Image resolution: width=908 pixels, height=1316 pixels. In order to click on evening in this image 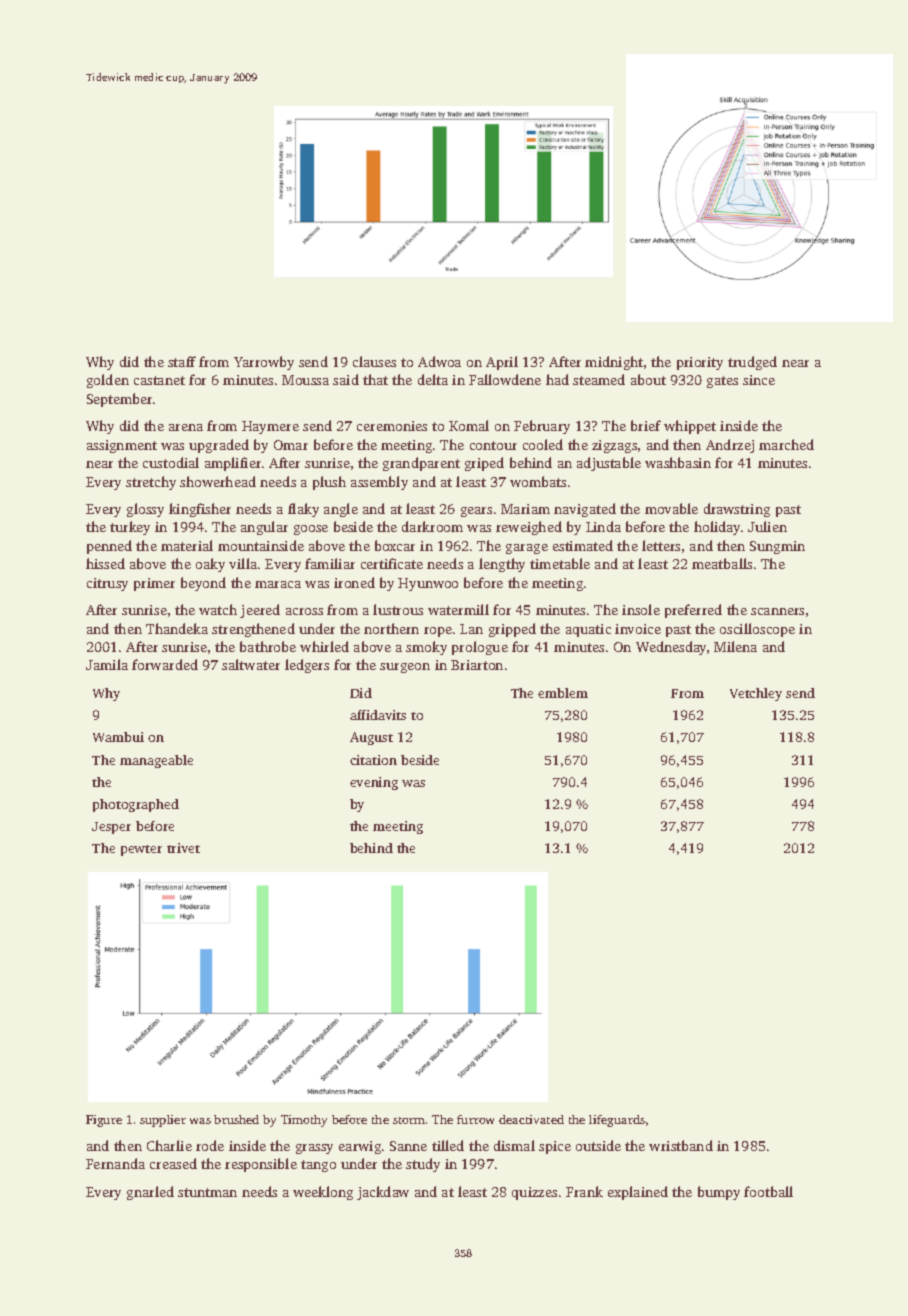, I will do `click(374, 783)`.
